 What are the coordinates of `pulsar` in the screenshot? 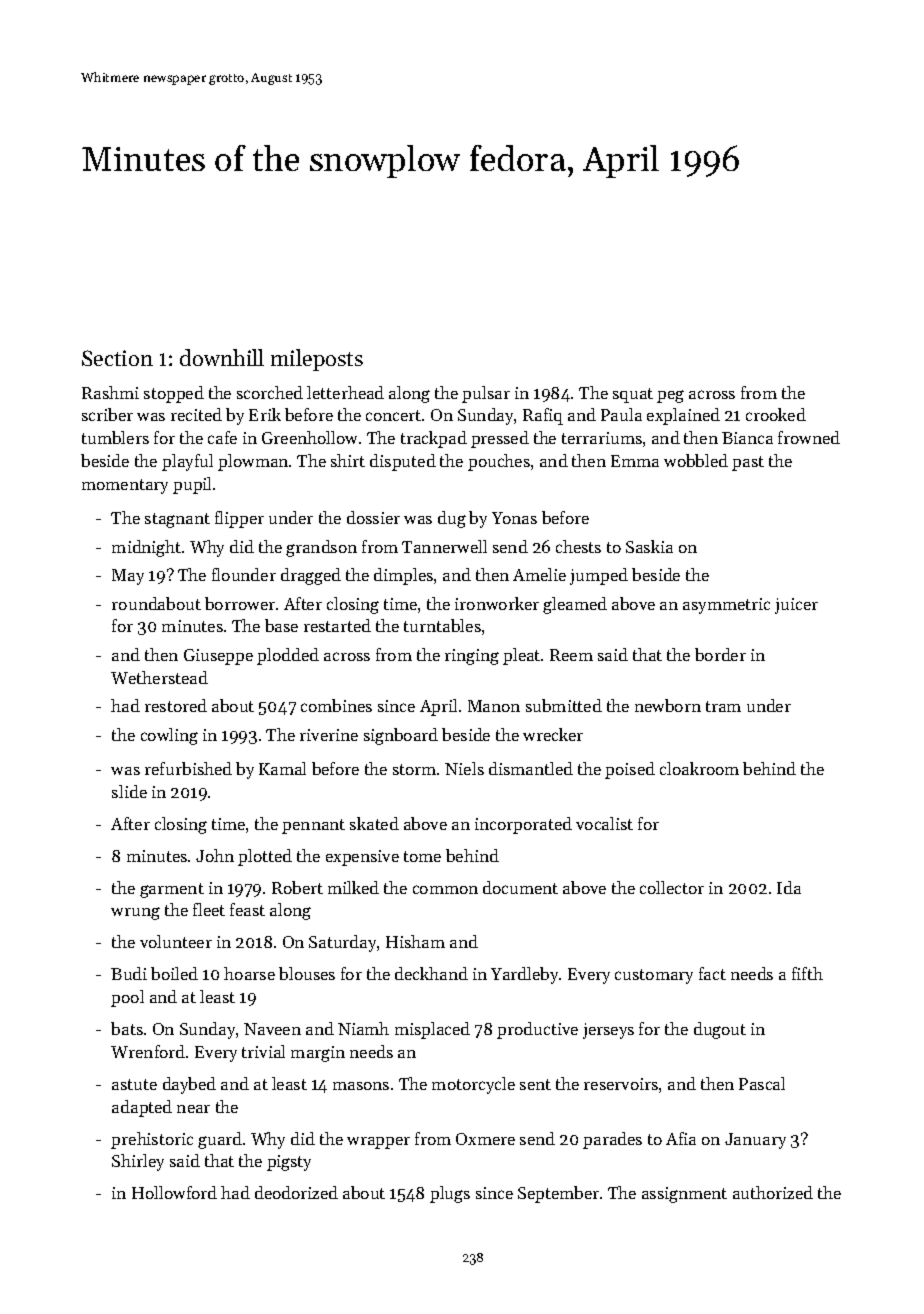 It's located at (486, 394).
